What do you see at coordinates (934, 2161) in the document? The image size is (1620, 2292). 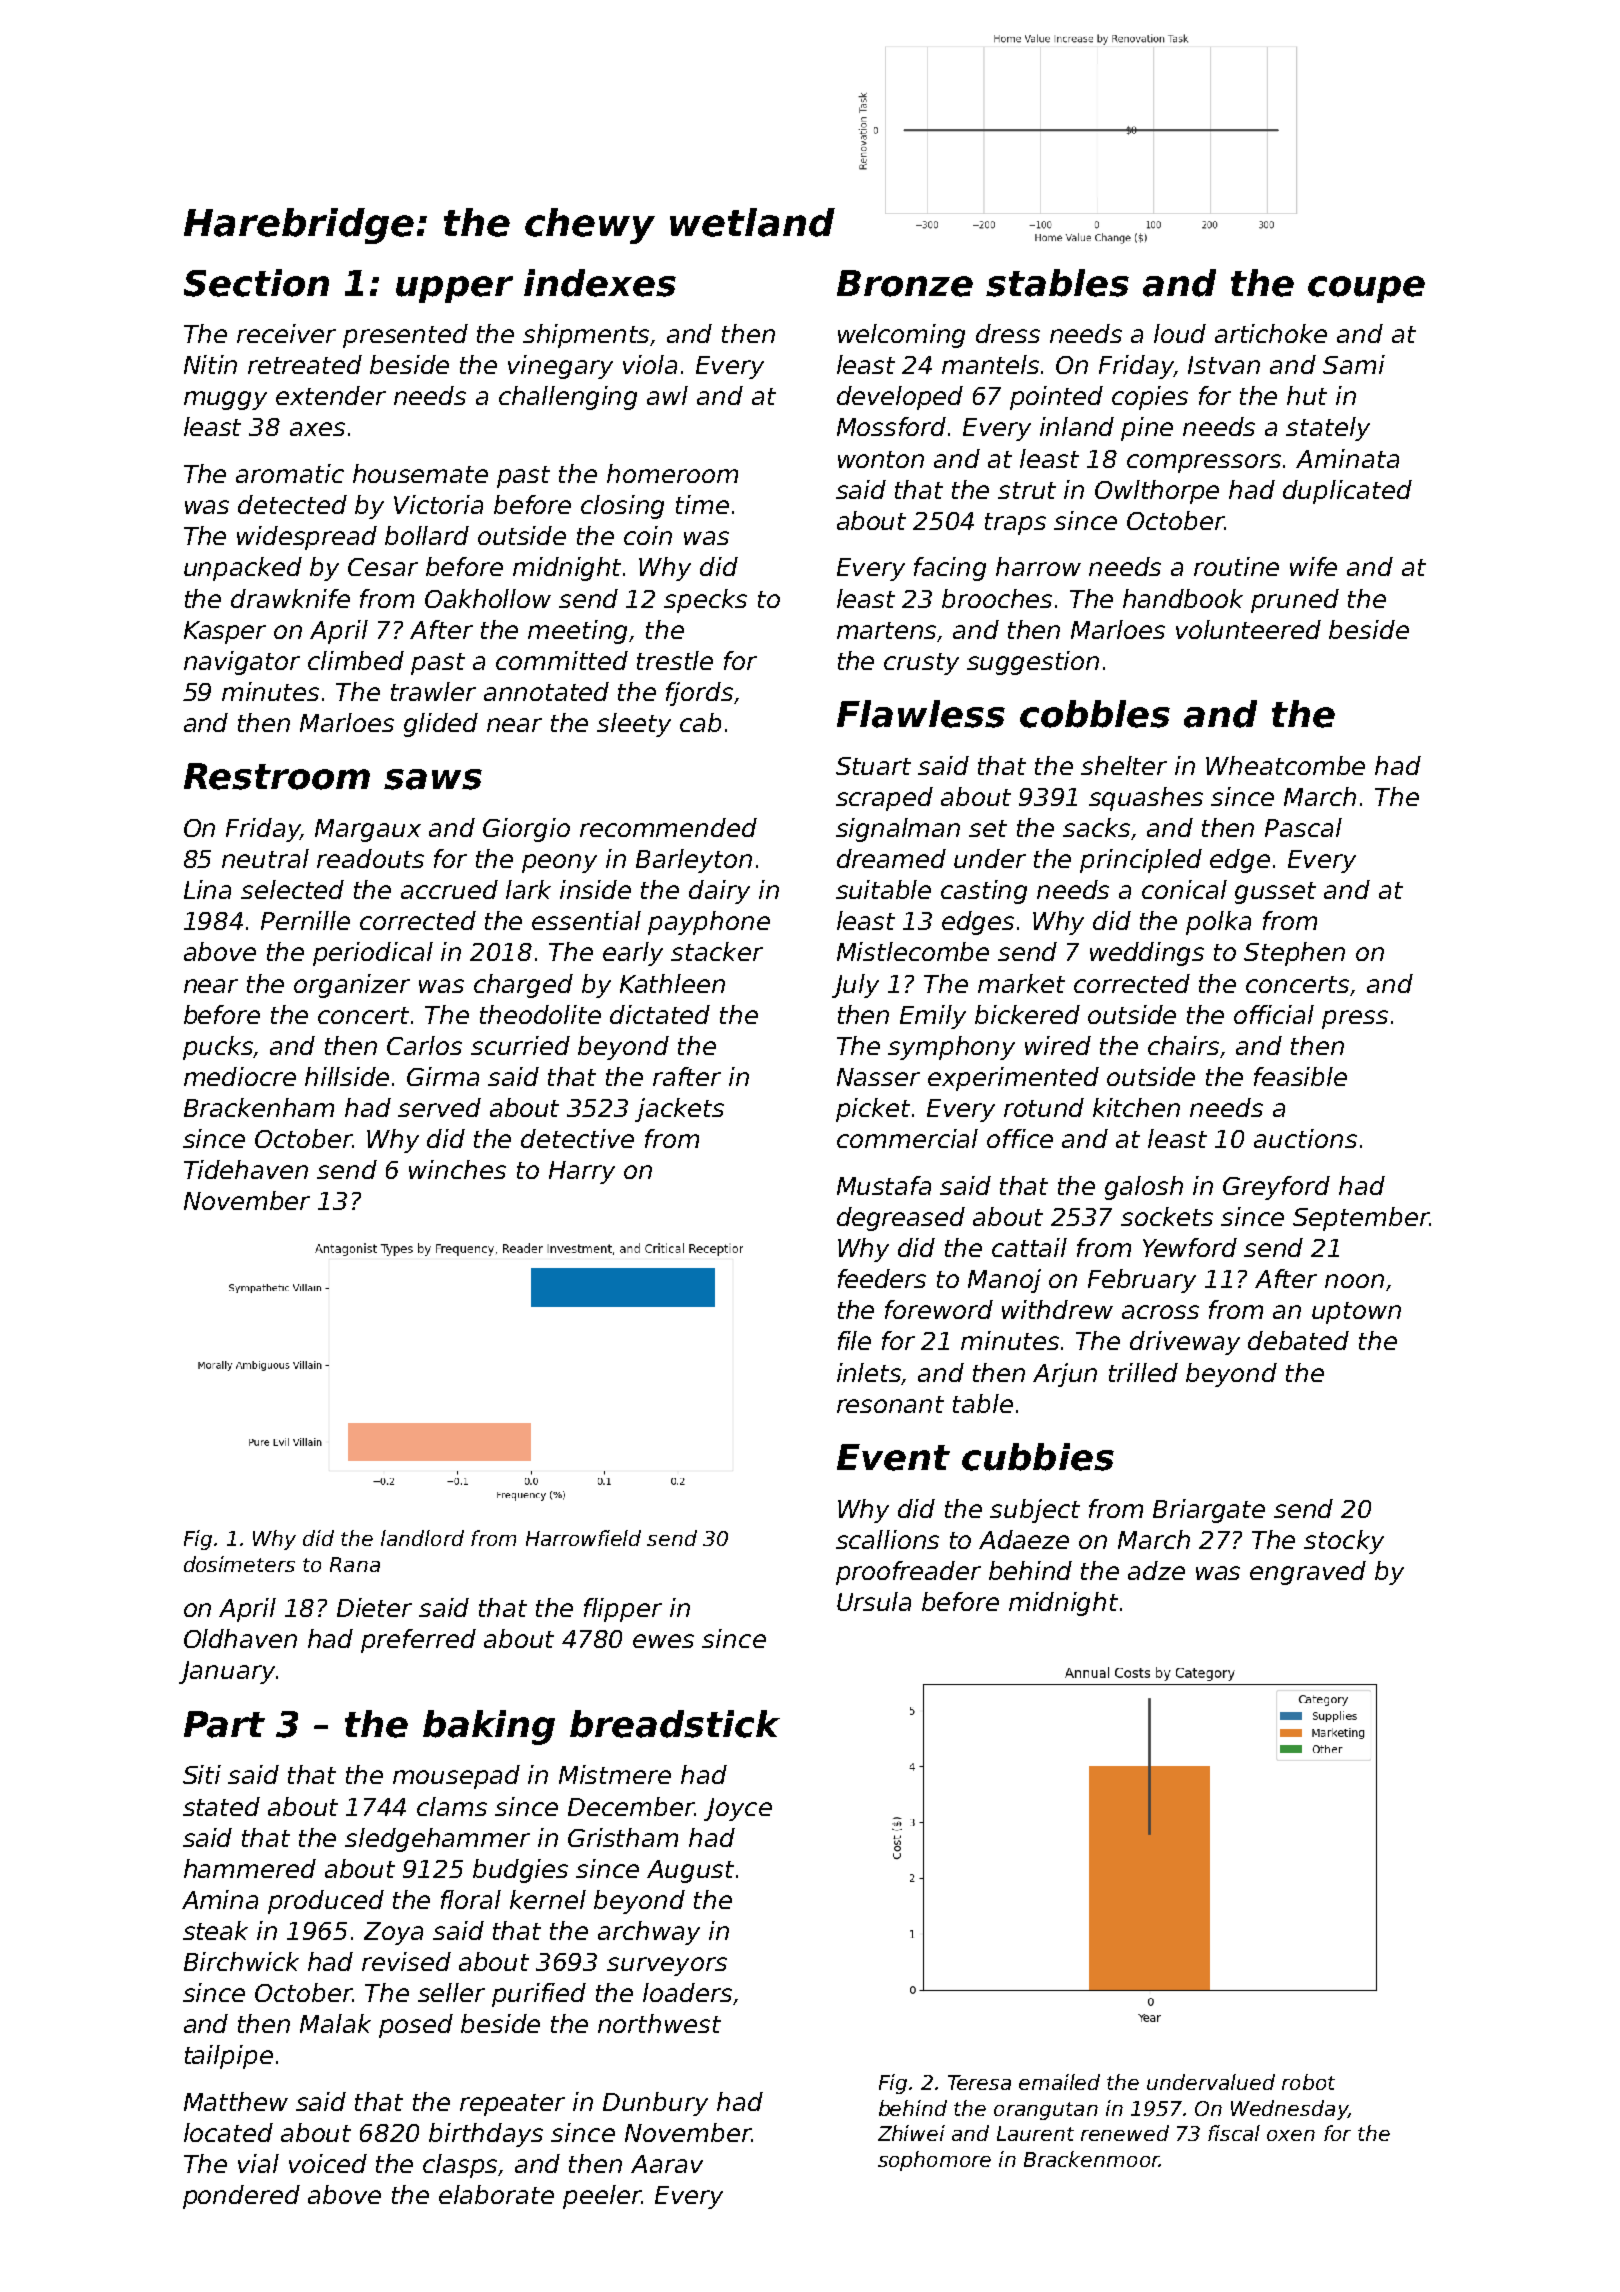 I see `sophomore` at bounding box center [934, 2161].
